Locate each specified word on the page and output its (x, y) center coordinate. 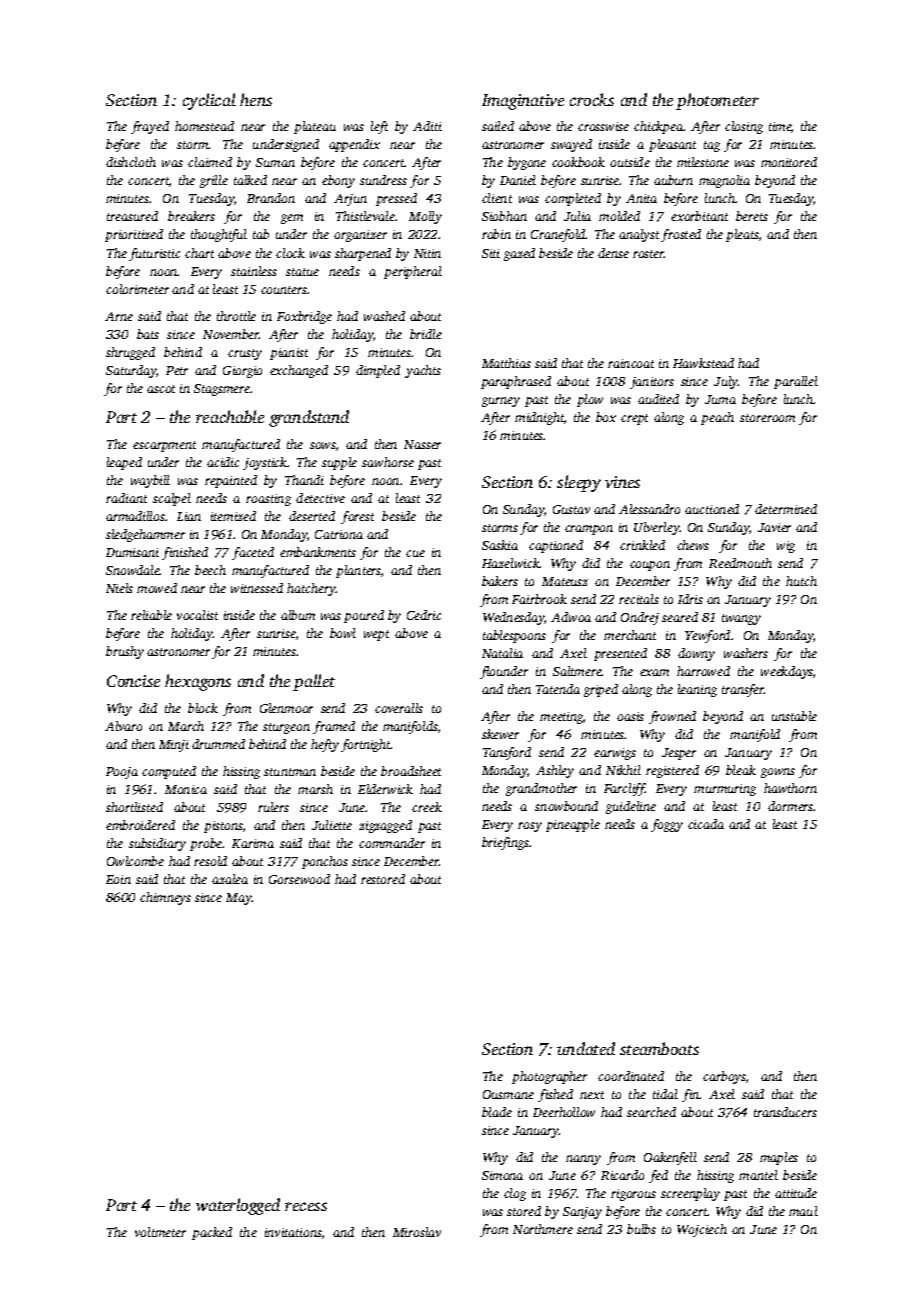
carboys (724, 1077)
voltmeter (160, 1232)
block (203, 708)
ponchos (325, 862)
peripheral (413, 272)
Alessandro (649, 509)
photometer (717, 101)
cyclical (209, 101)
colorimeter (137, 289)
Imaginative (523, 102)
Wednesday (514, 618)
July (726, 382)
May (239, 899)
